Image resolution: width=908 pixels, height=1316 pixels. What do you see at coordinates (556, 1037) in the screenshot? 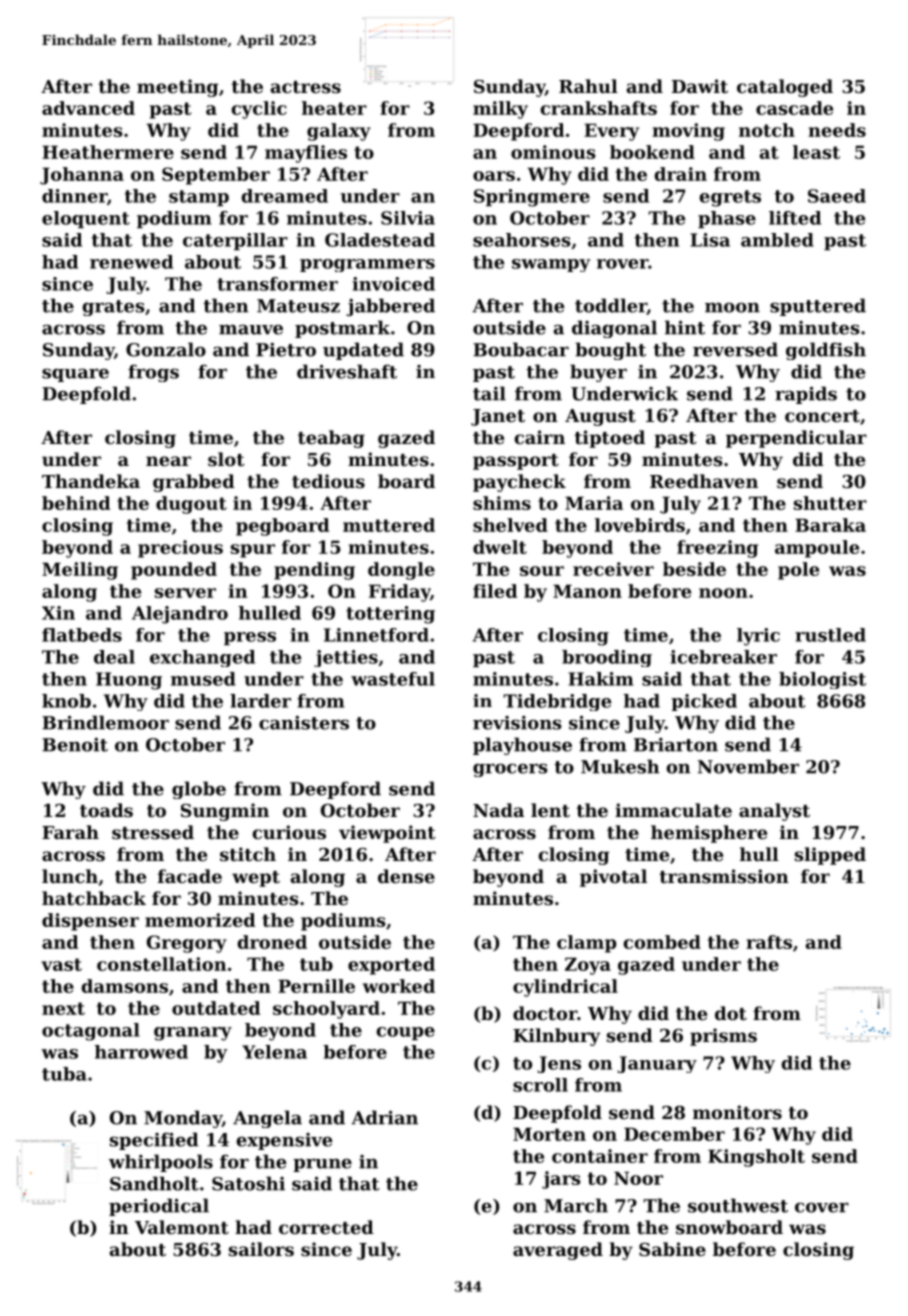
I see `Kilnbury` at bounding box center [556, 1037].
